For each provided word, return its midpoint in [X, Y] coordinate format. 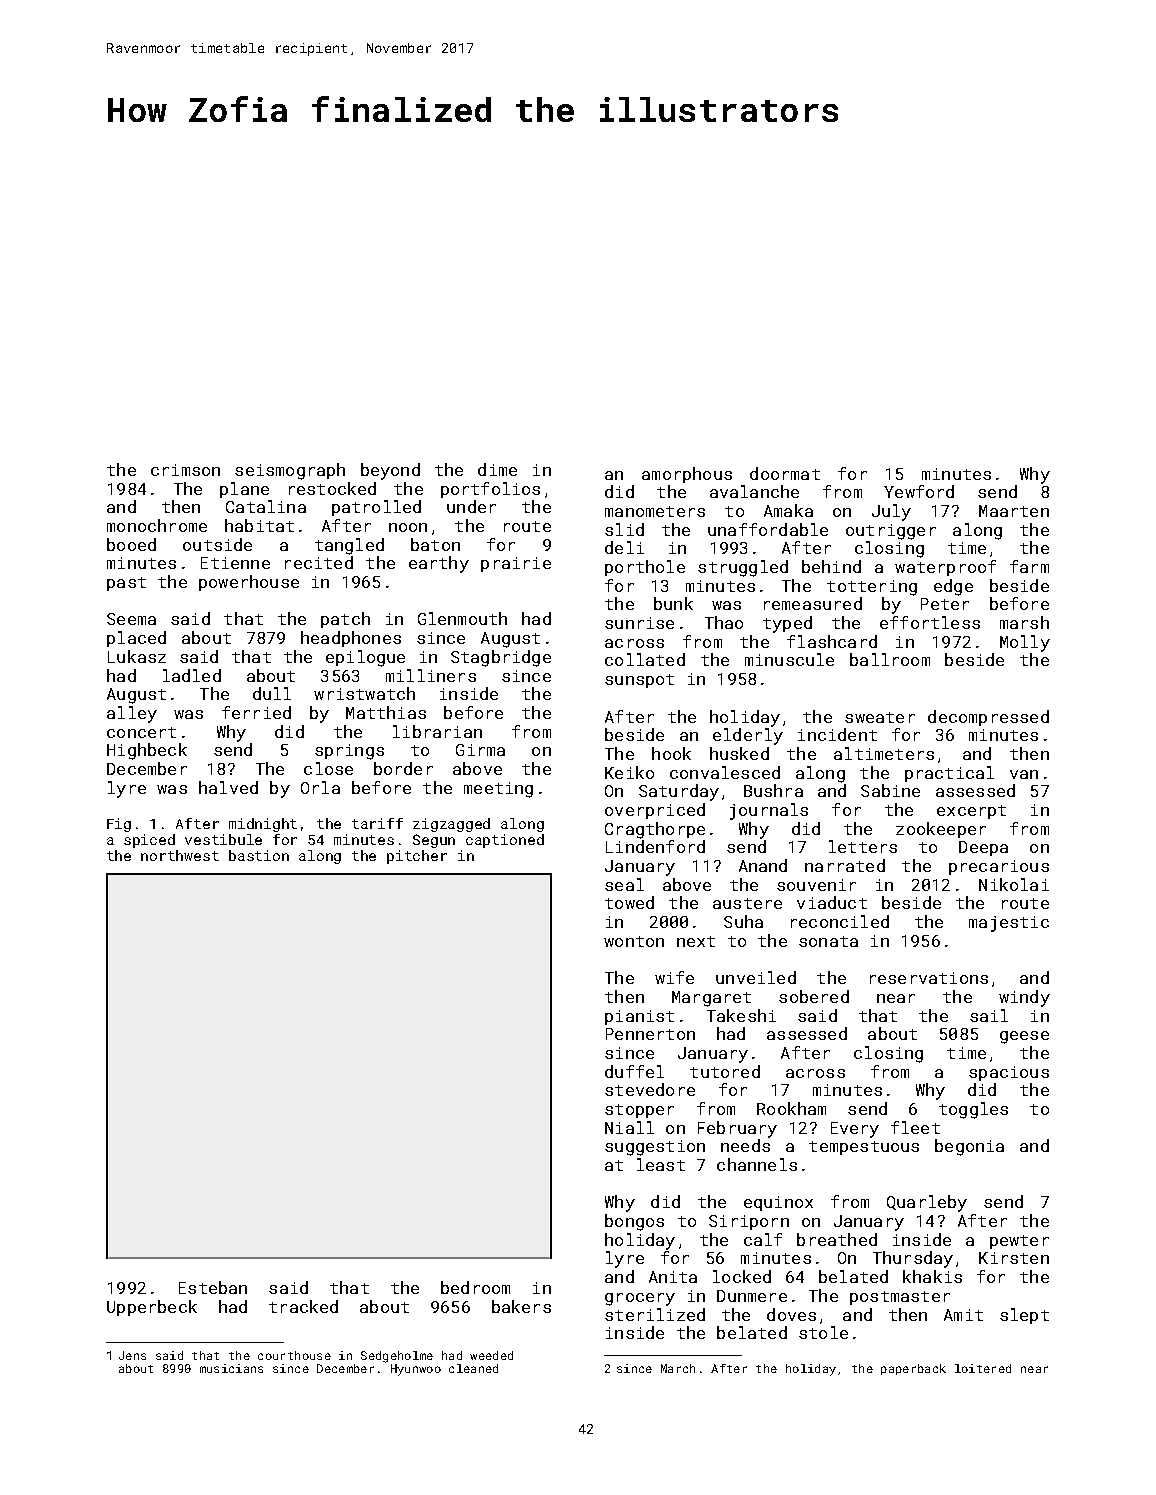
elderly [748, 736]
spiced [149, 841]
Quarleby [927, 1203]
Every [855, 1130]
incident [837, 734]
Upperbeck [152, 1308]
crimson [185, 470]
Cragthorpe [655, 830]
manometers [655, 511]
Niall [629, 1127]
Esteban [213, 1287]
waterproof [945, 568]
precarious [999, 867]
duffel [634, 1071]
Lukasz [137, 656]
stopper [639, 1111]
